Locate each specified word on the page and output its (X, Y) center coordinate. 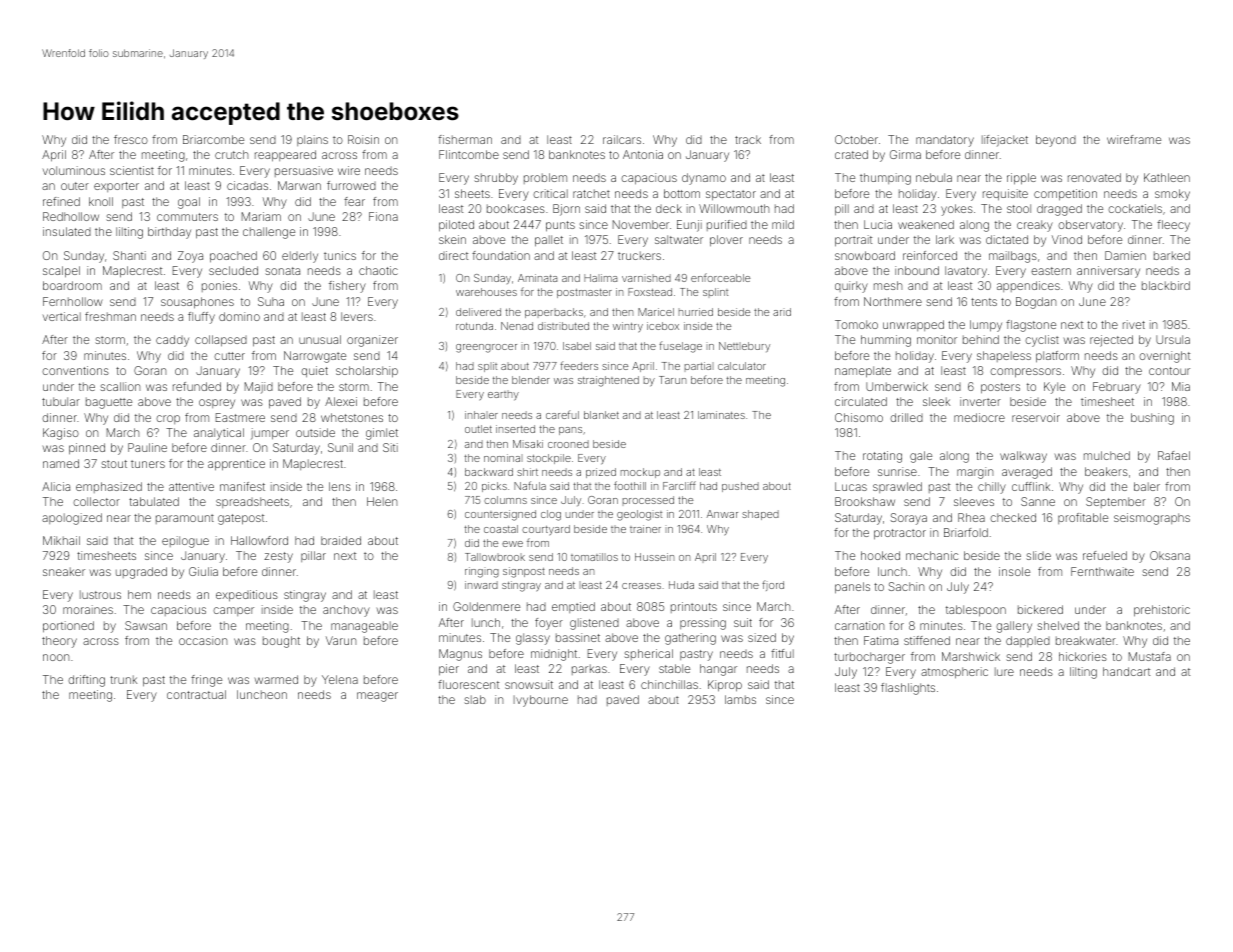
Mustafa (1150, 656)
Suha (271, 301)
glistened (594, 624)
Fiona (383, 216)
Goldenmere (486, 606)
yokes (957, 210)
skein (452, 239)
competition (1065, 195)
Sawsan (146, 625)
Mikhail (61, 540)
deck (669, 208)
